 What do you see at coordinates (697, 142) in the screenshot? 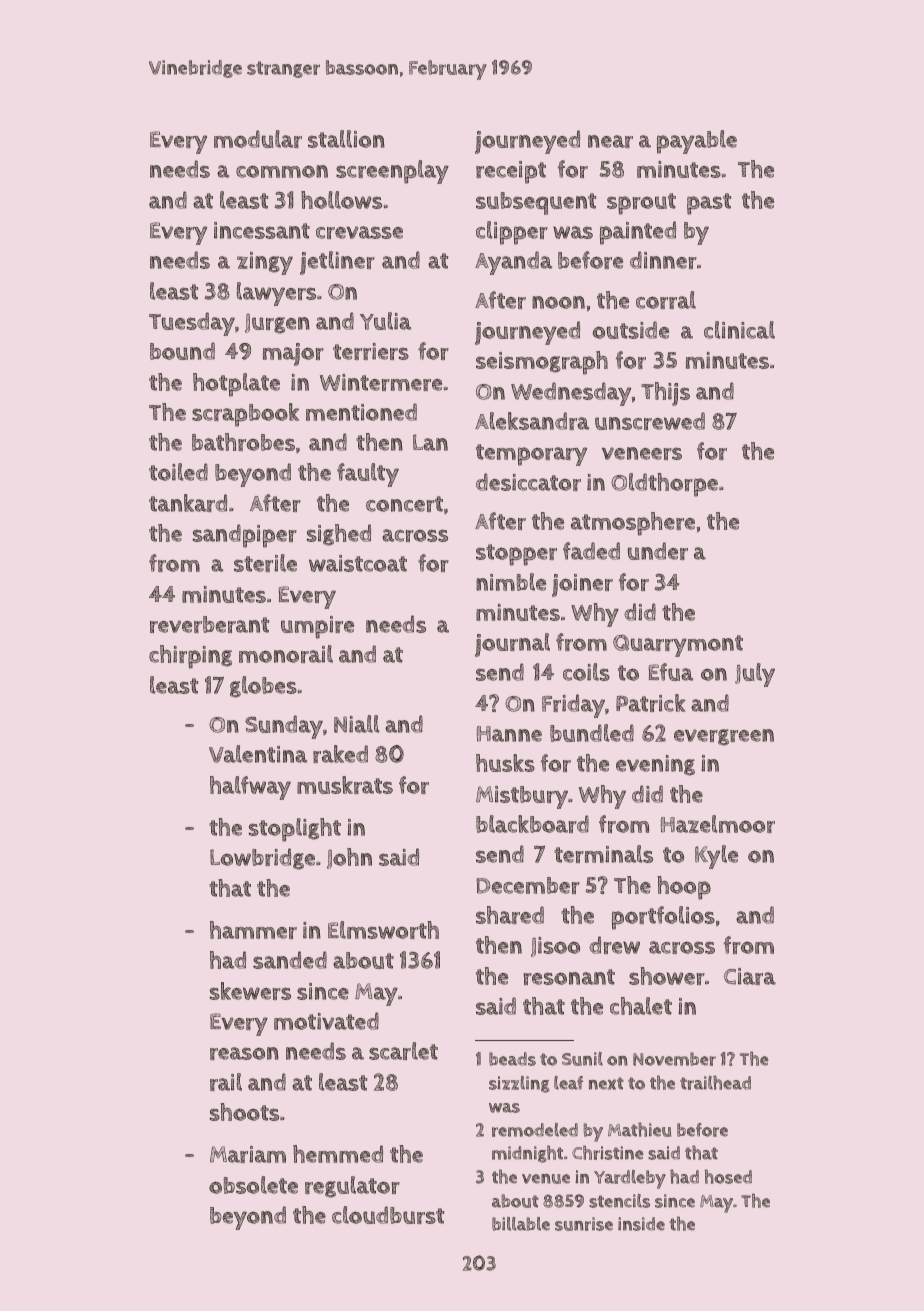
I see `payable` at bounding box center [697, 142].
